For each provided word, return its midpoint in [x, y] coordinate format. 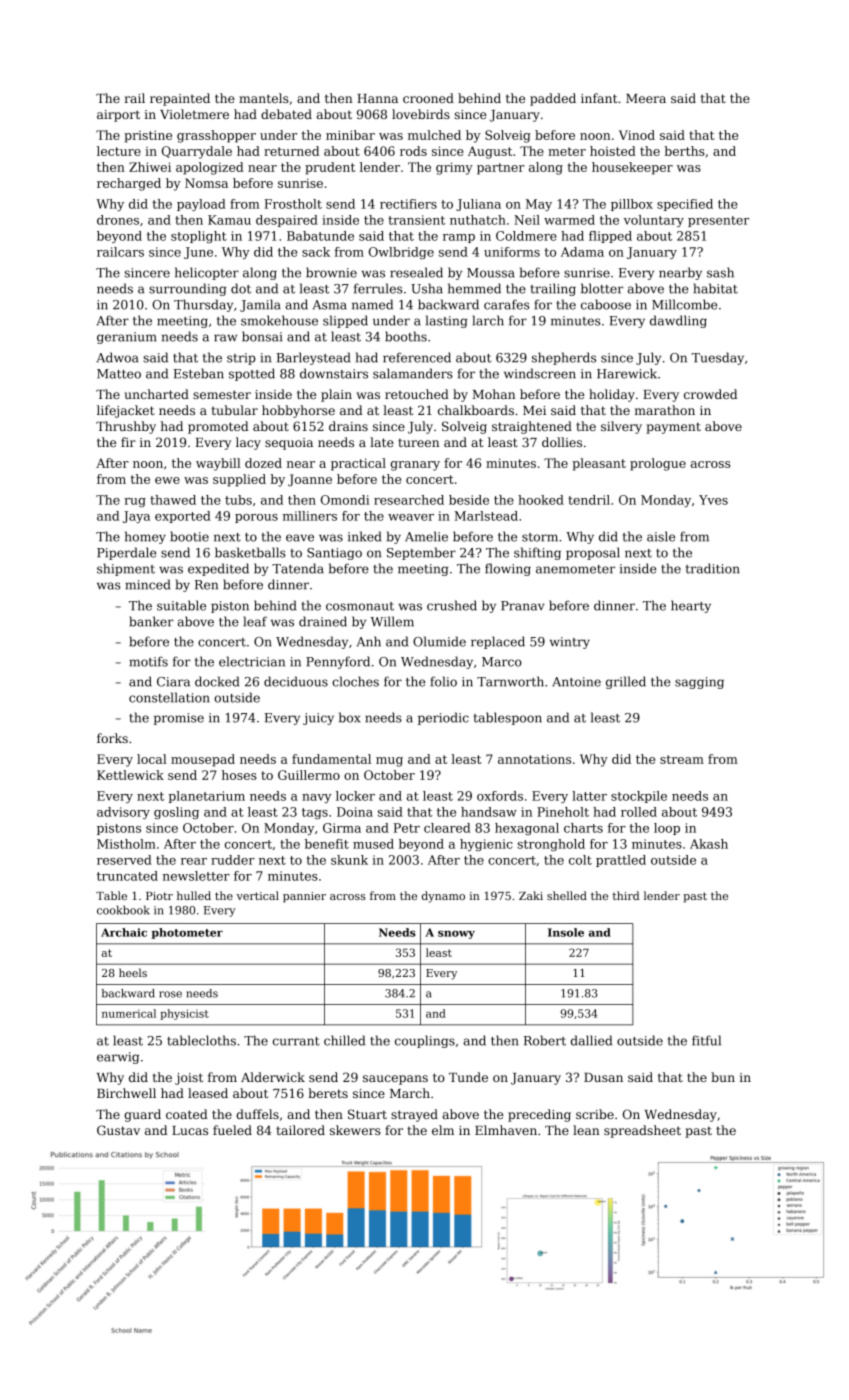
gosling [176, 813]
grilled [626, 682]
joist [189, 1079]
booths [406, 336]
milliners [310, 516]
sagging [699, 683]
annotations [534, 759]
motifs [148, 661]
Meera [646, 98]
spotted [252, 374]
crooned [428, 98]
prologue [658, 464]
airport [118, 116]
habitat [716, 288]
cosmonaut [360, 606]
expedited [218, 569]
